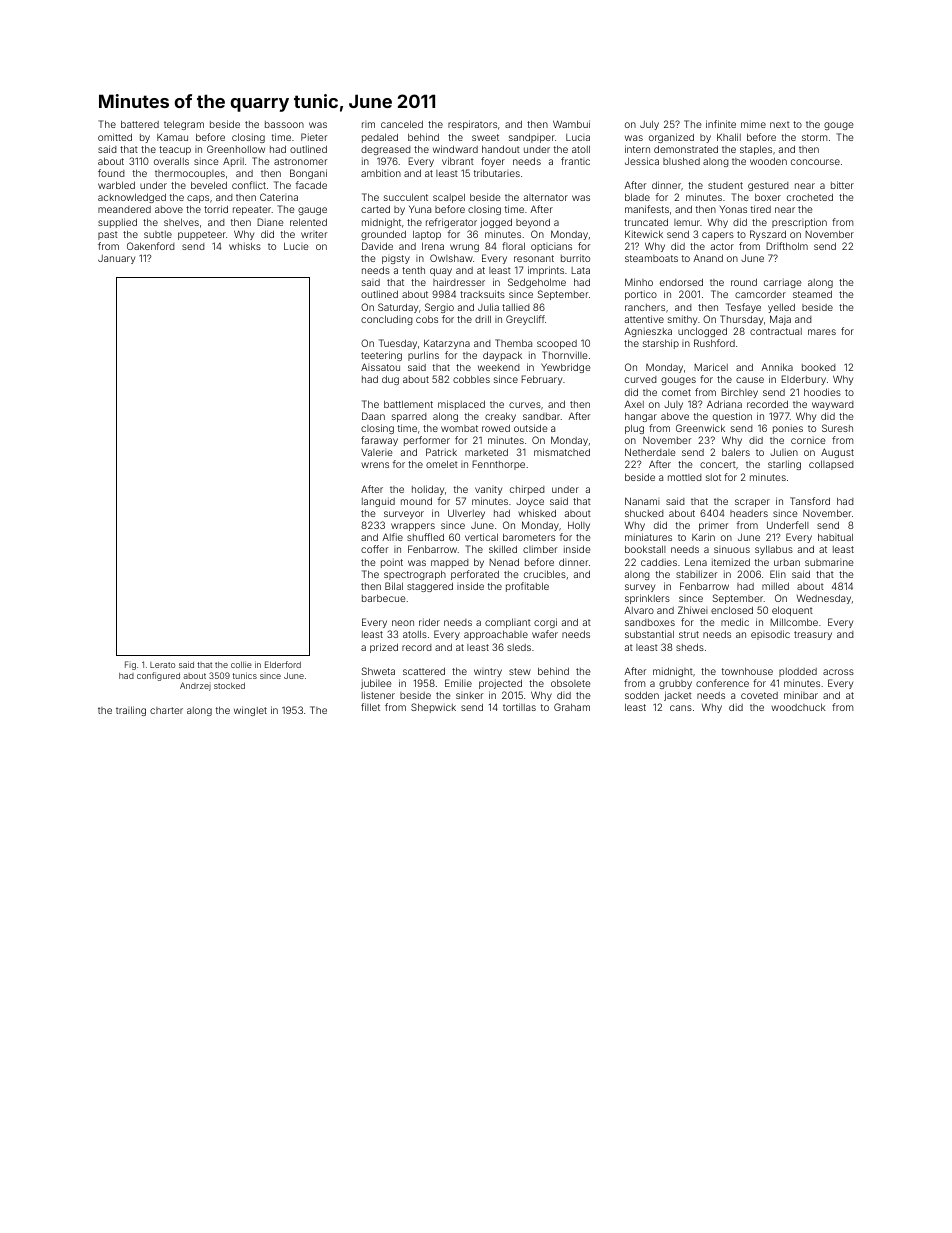 This screenshot has width=952, height=1233. I want to click on milled, so click(775, 586).
